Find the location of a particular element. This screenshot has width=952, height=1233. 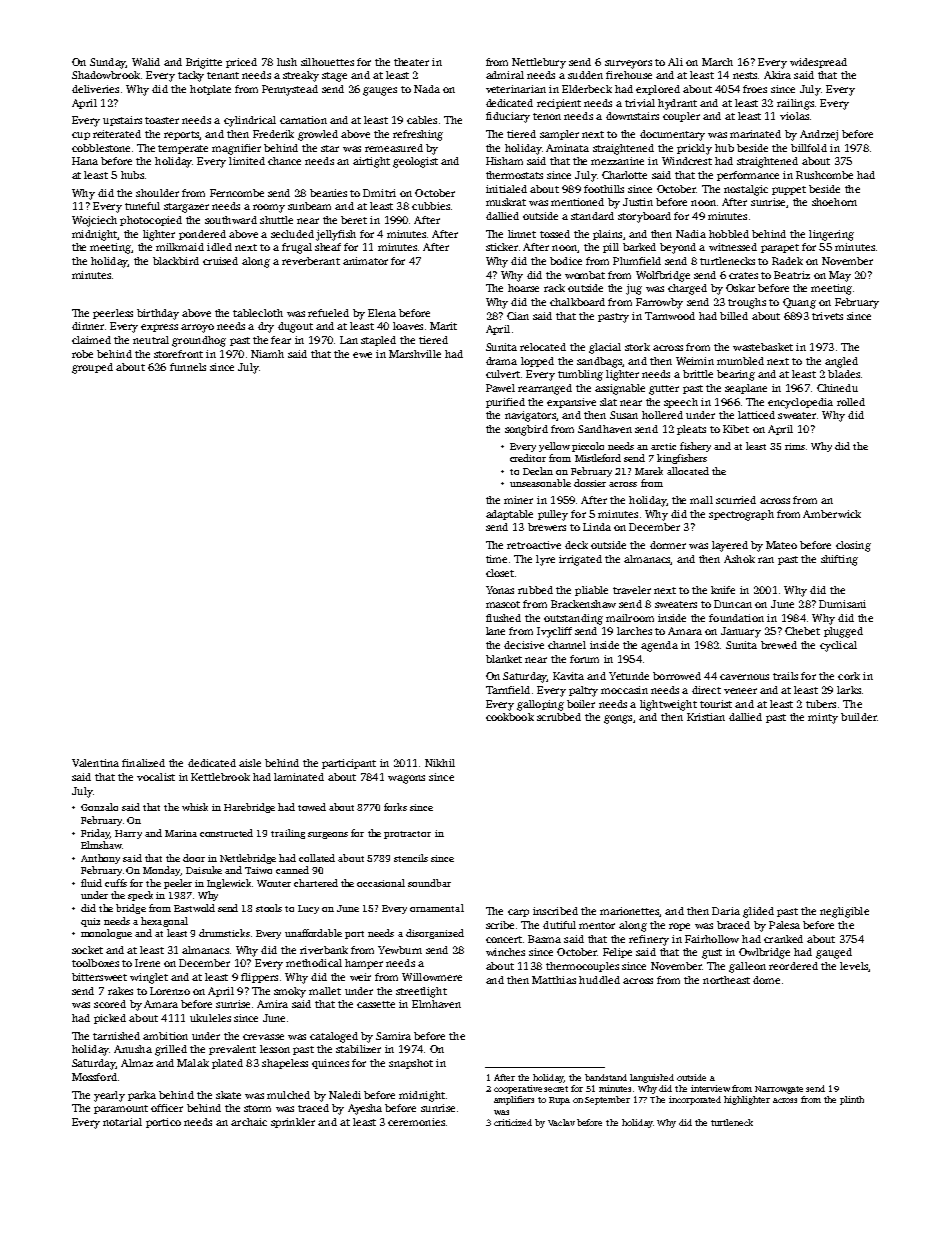

Marek is located at coordinates (649, 471).
